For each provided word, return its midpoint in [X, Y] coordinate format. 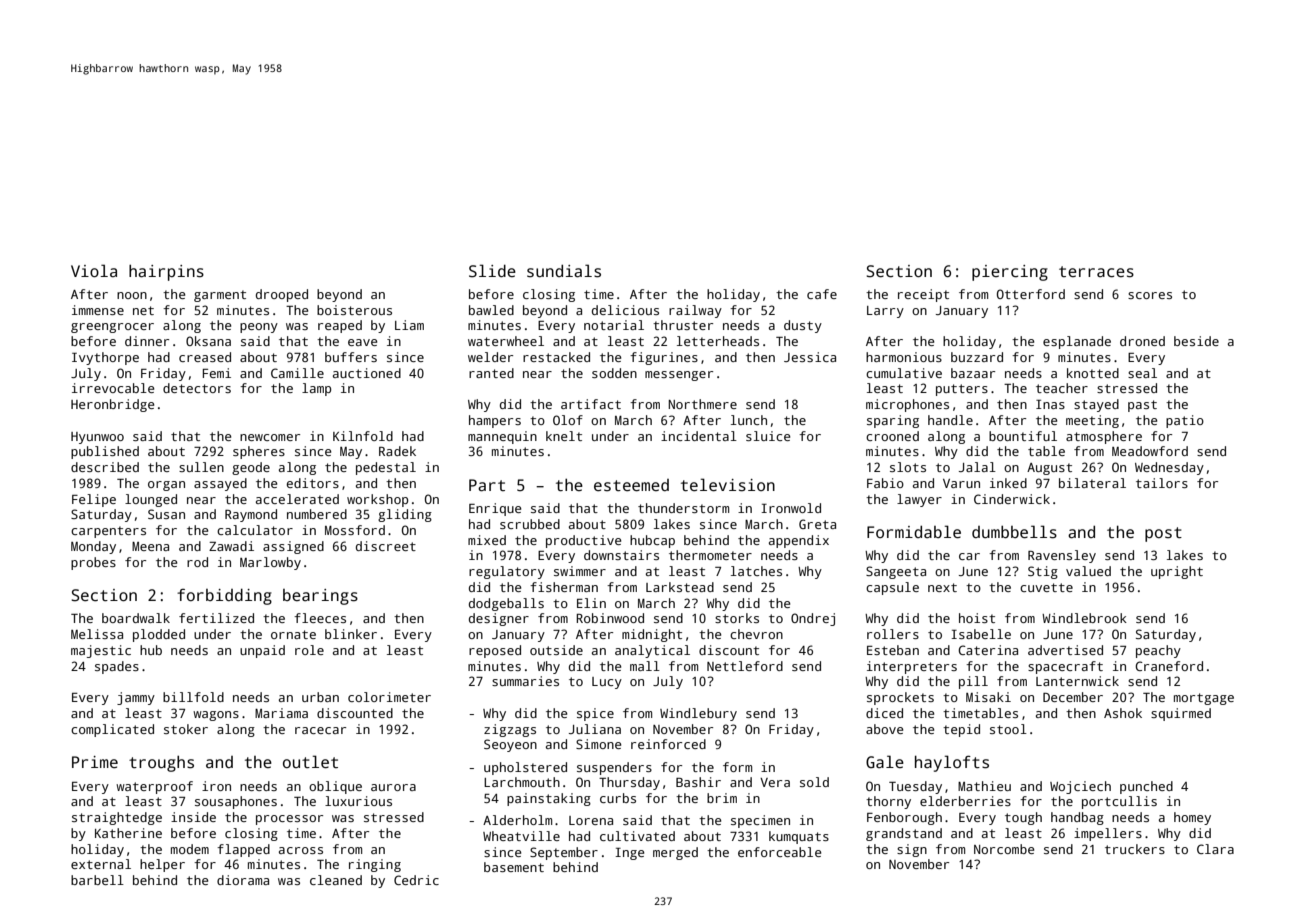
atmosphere [1104, 437]
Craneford [1169, 666]
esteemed [631, 485]
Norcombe [1004, 849]
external [101, 864]
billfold [193, 697]
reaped [340, 326]
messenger [679, 376]
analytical [652, 651]
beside [1196, 341]
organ [166, 486]
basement [514, 867]
